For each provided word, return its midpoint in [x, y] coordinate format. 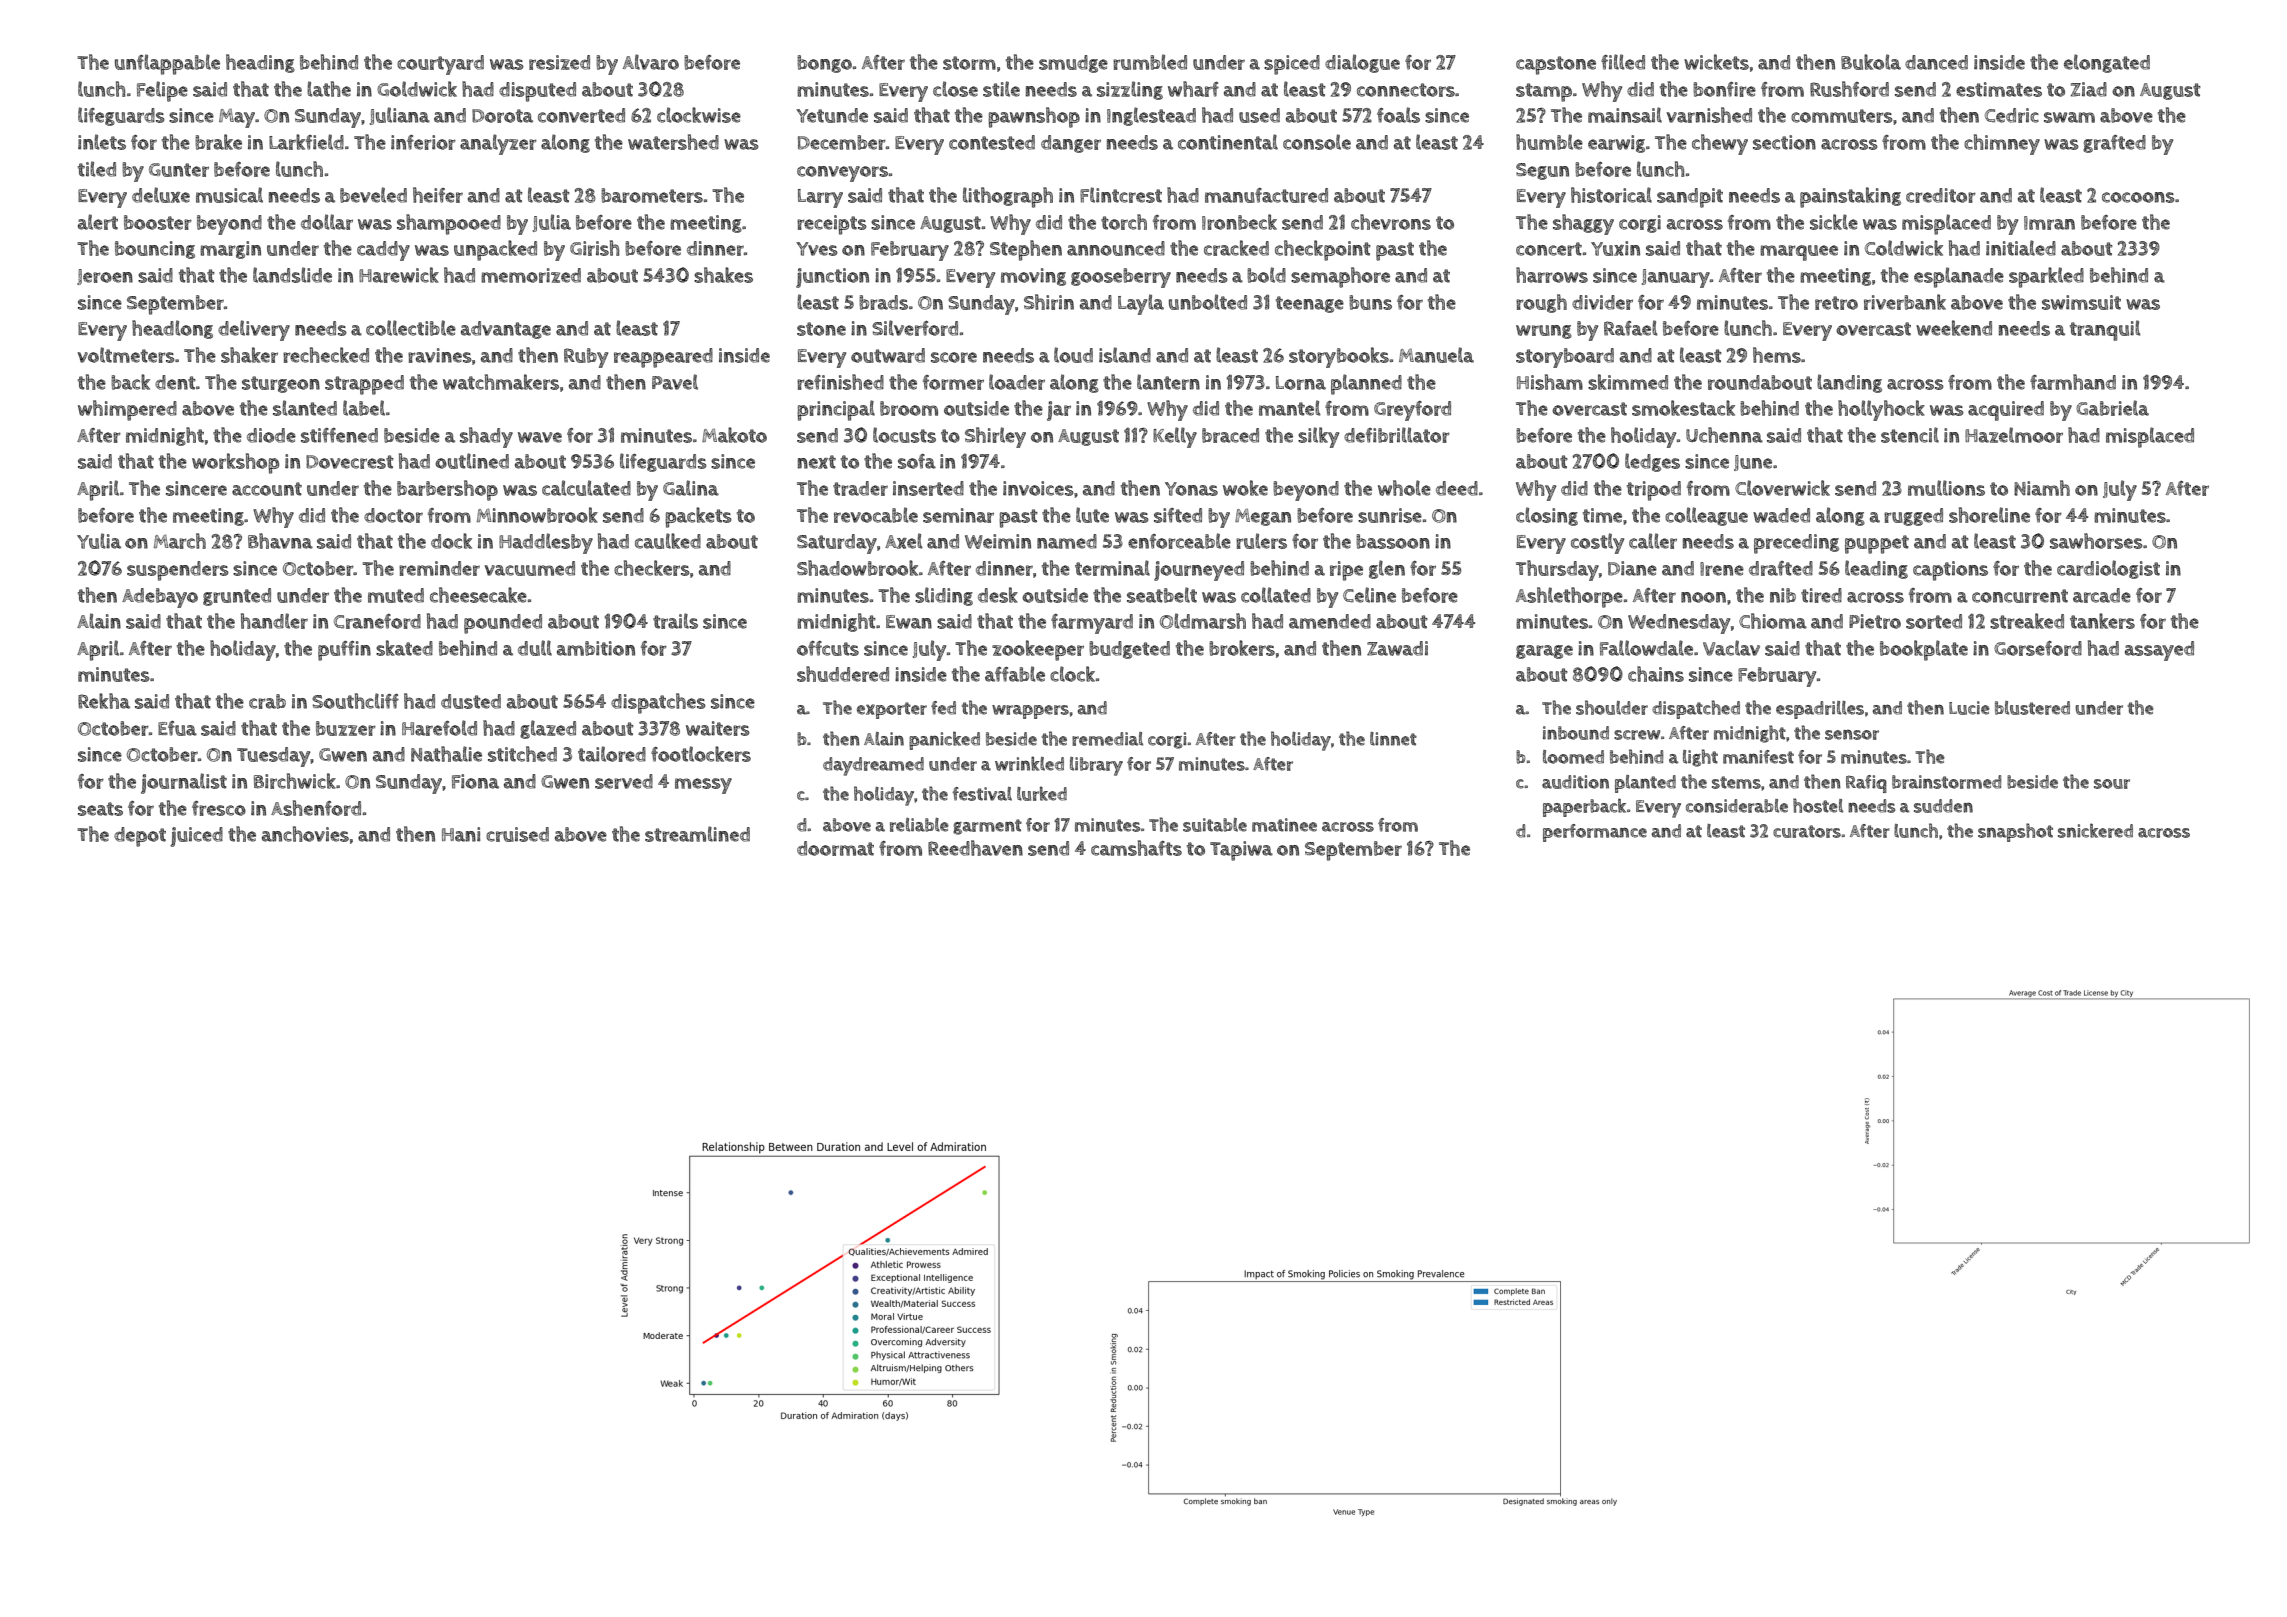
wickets [1716, 62]
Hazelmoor [2014, 435]
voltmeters [126, 355]
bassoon [1393, 541]
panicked [944, 740]
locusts [904, 435]
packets [698, 517]
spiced [1292, 65]
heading [260, 63]
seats [100, 809]
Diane [1632, 568]
